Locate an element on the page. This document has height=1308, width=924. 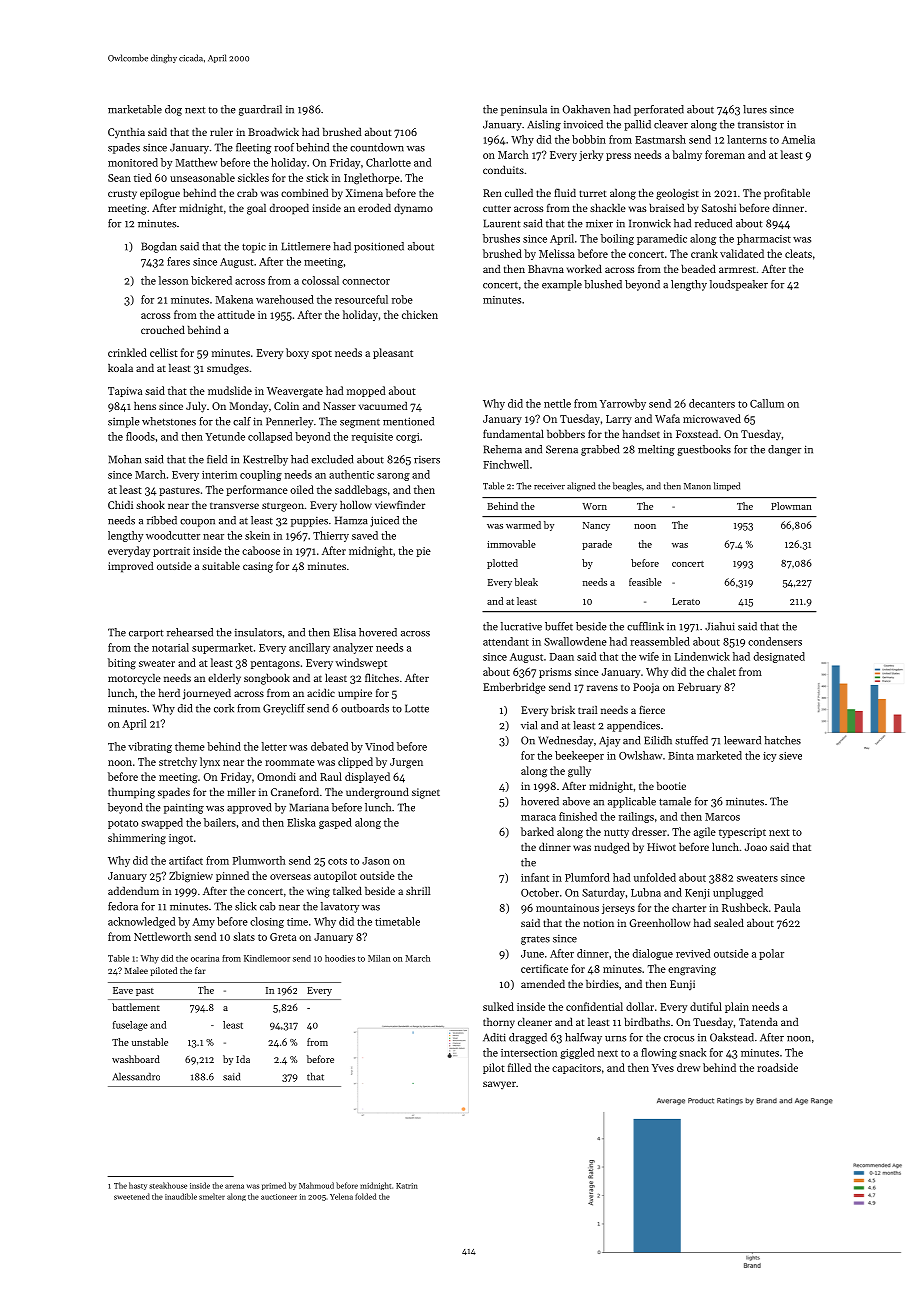
conduits is located at coordinates (503, 169).
